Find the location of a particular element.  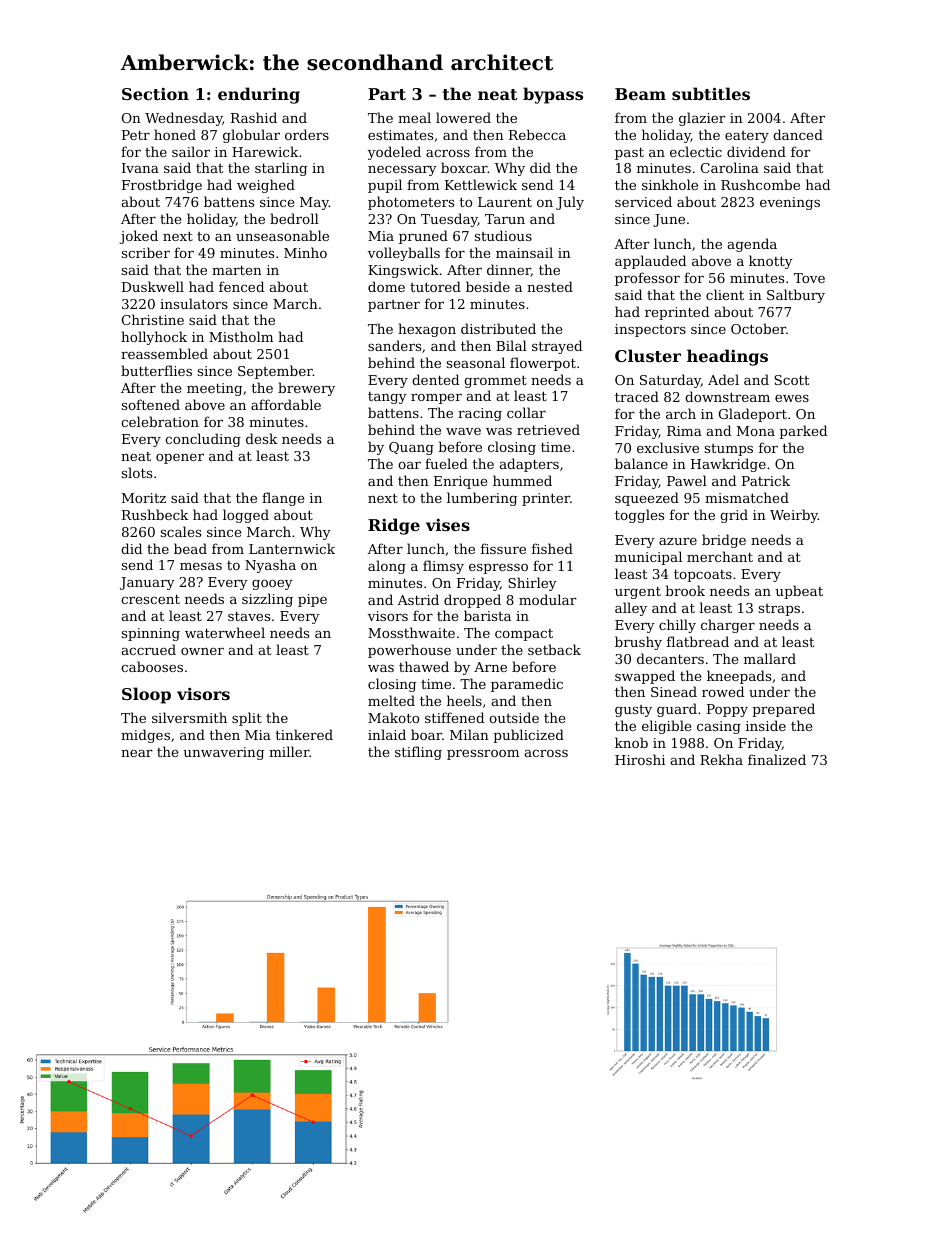

Beam is located at coordinates (640, 94).
